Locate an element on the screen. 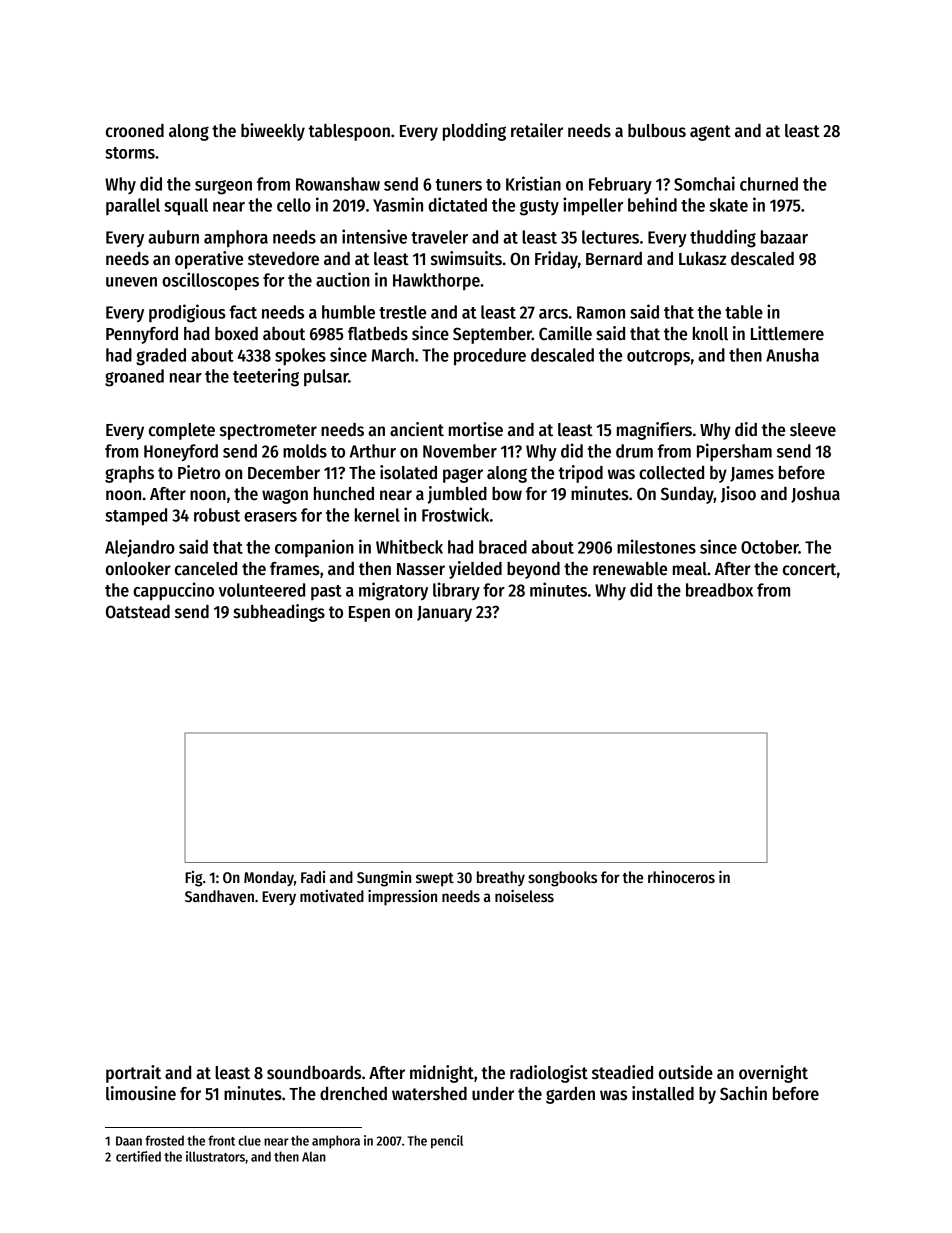 This screenshot has width=952, height=1233. Littlemere is located at coordinates (787, 333).
